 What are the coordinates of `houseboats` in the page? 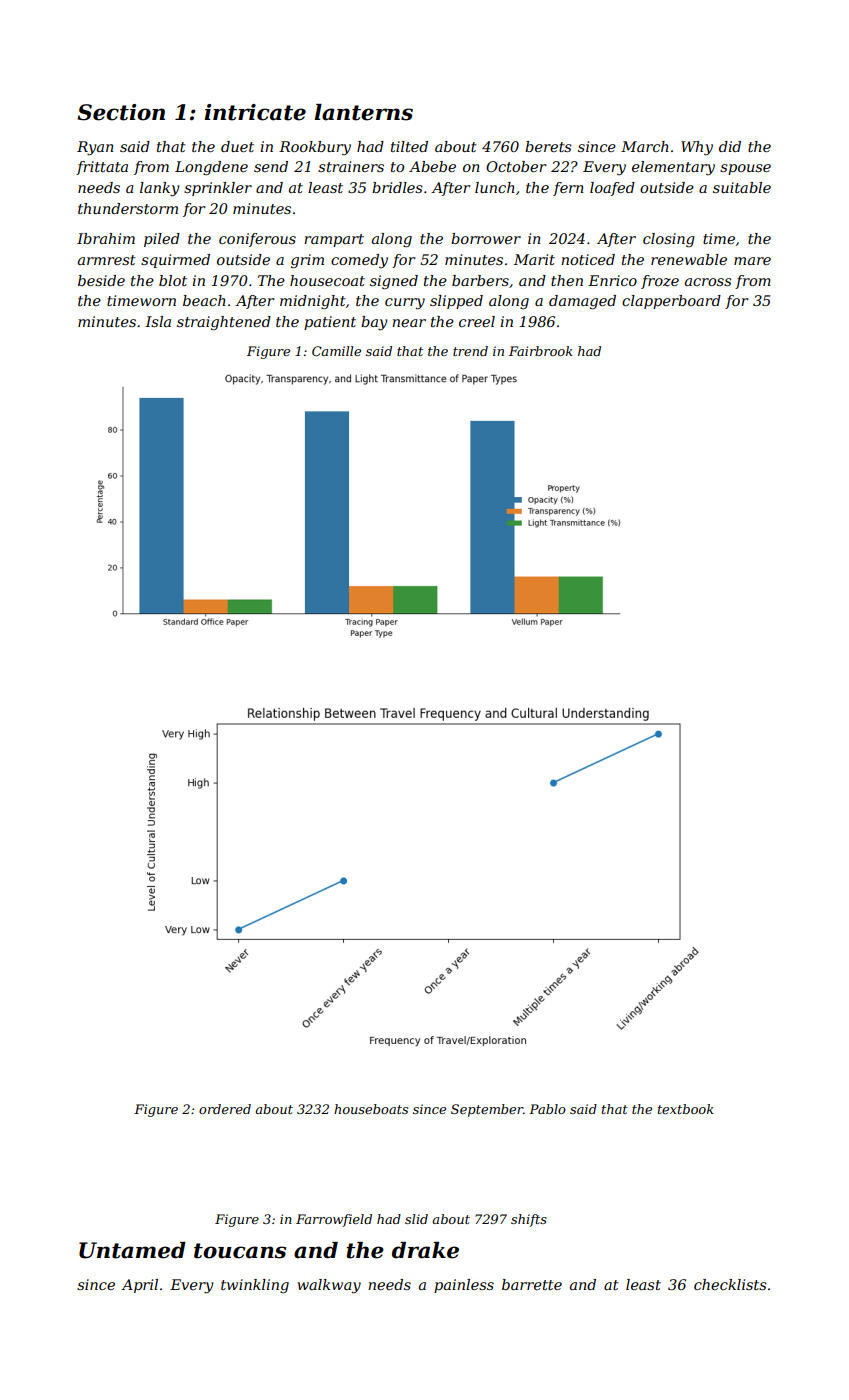 It's located at (371, 1109).
